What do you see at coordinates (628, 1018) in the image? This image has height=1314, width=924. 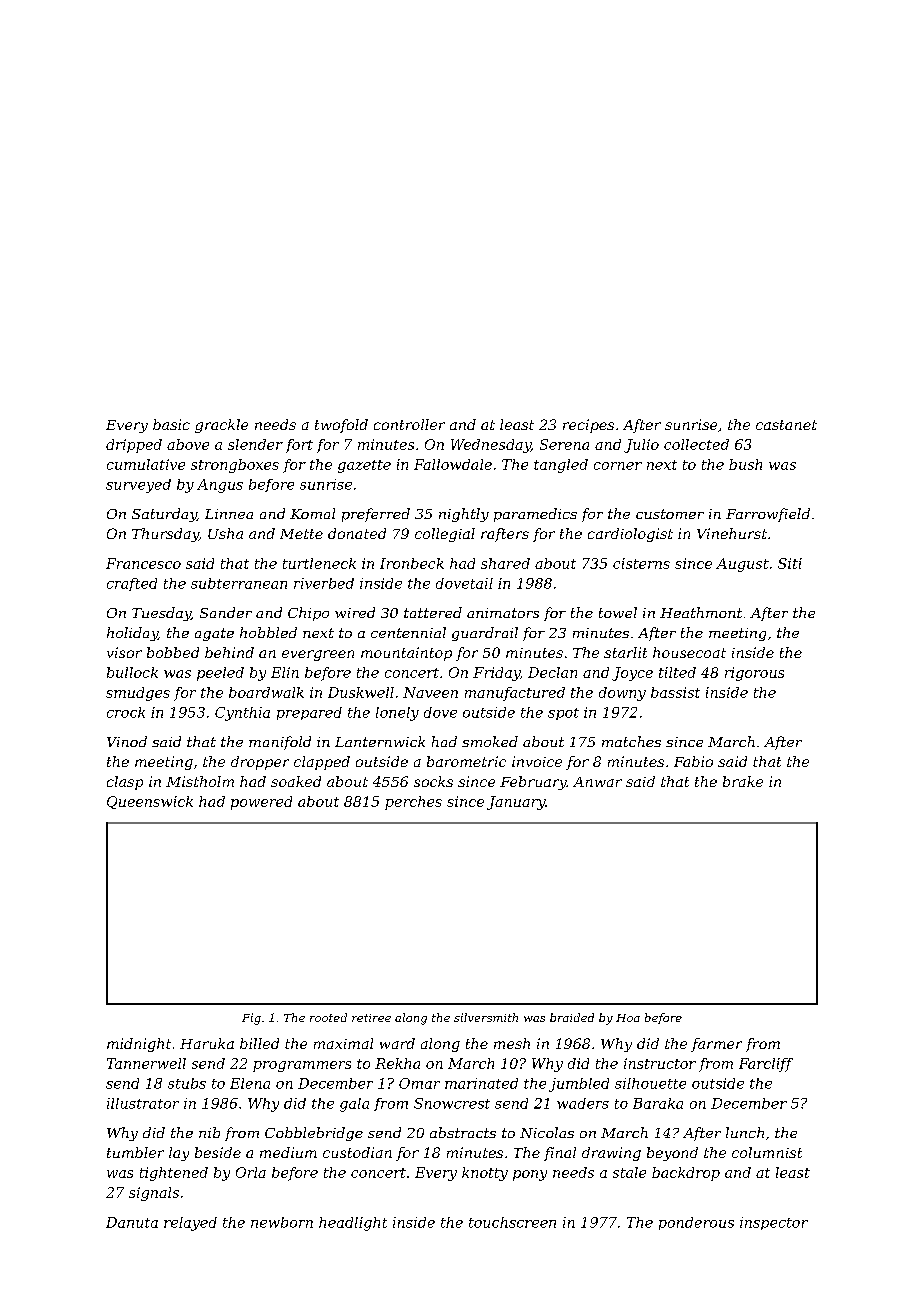 I see `Hoa` at bounding box center [628, 1018].
